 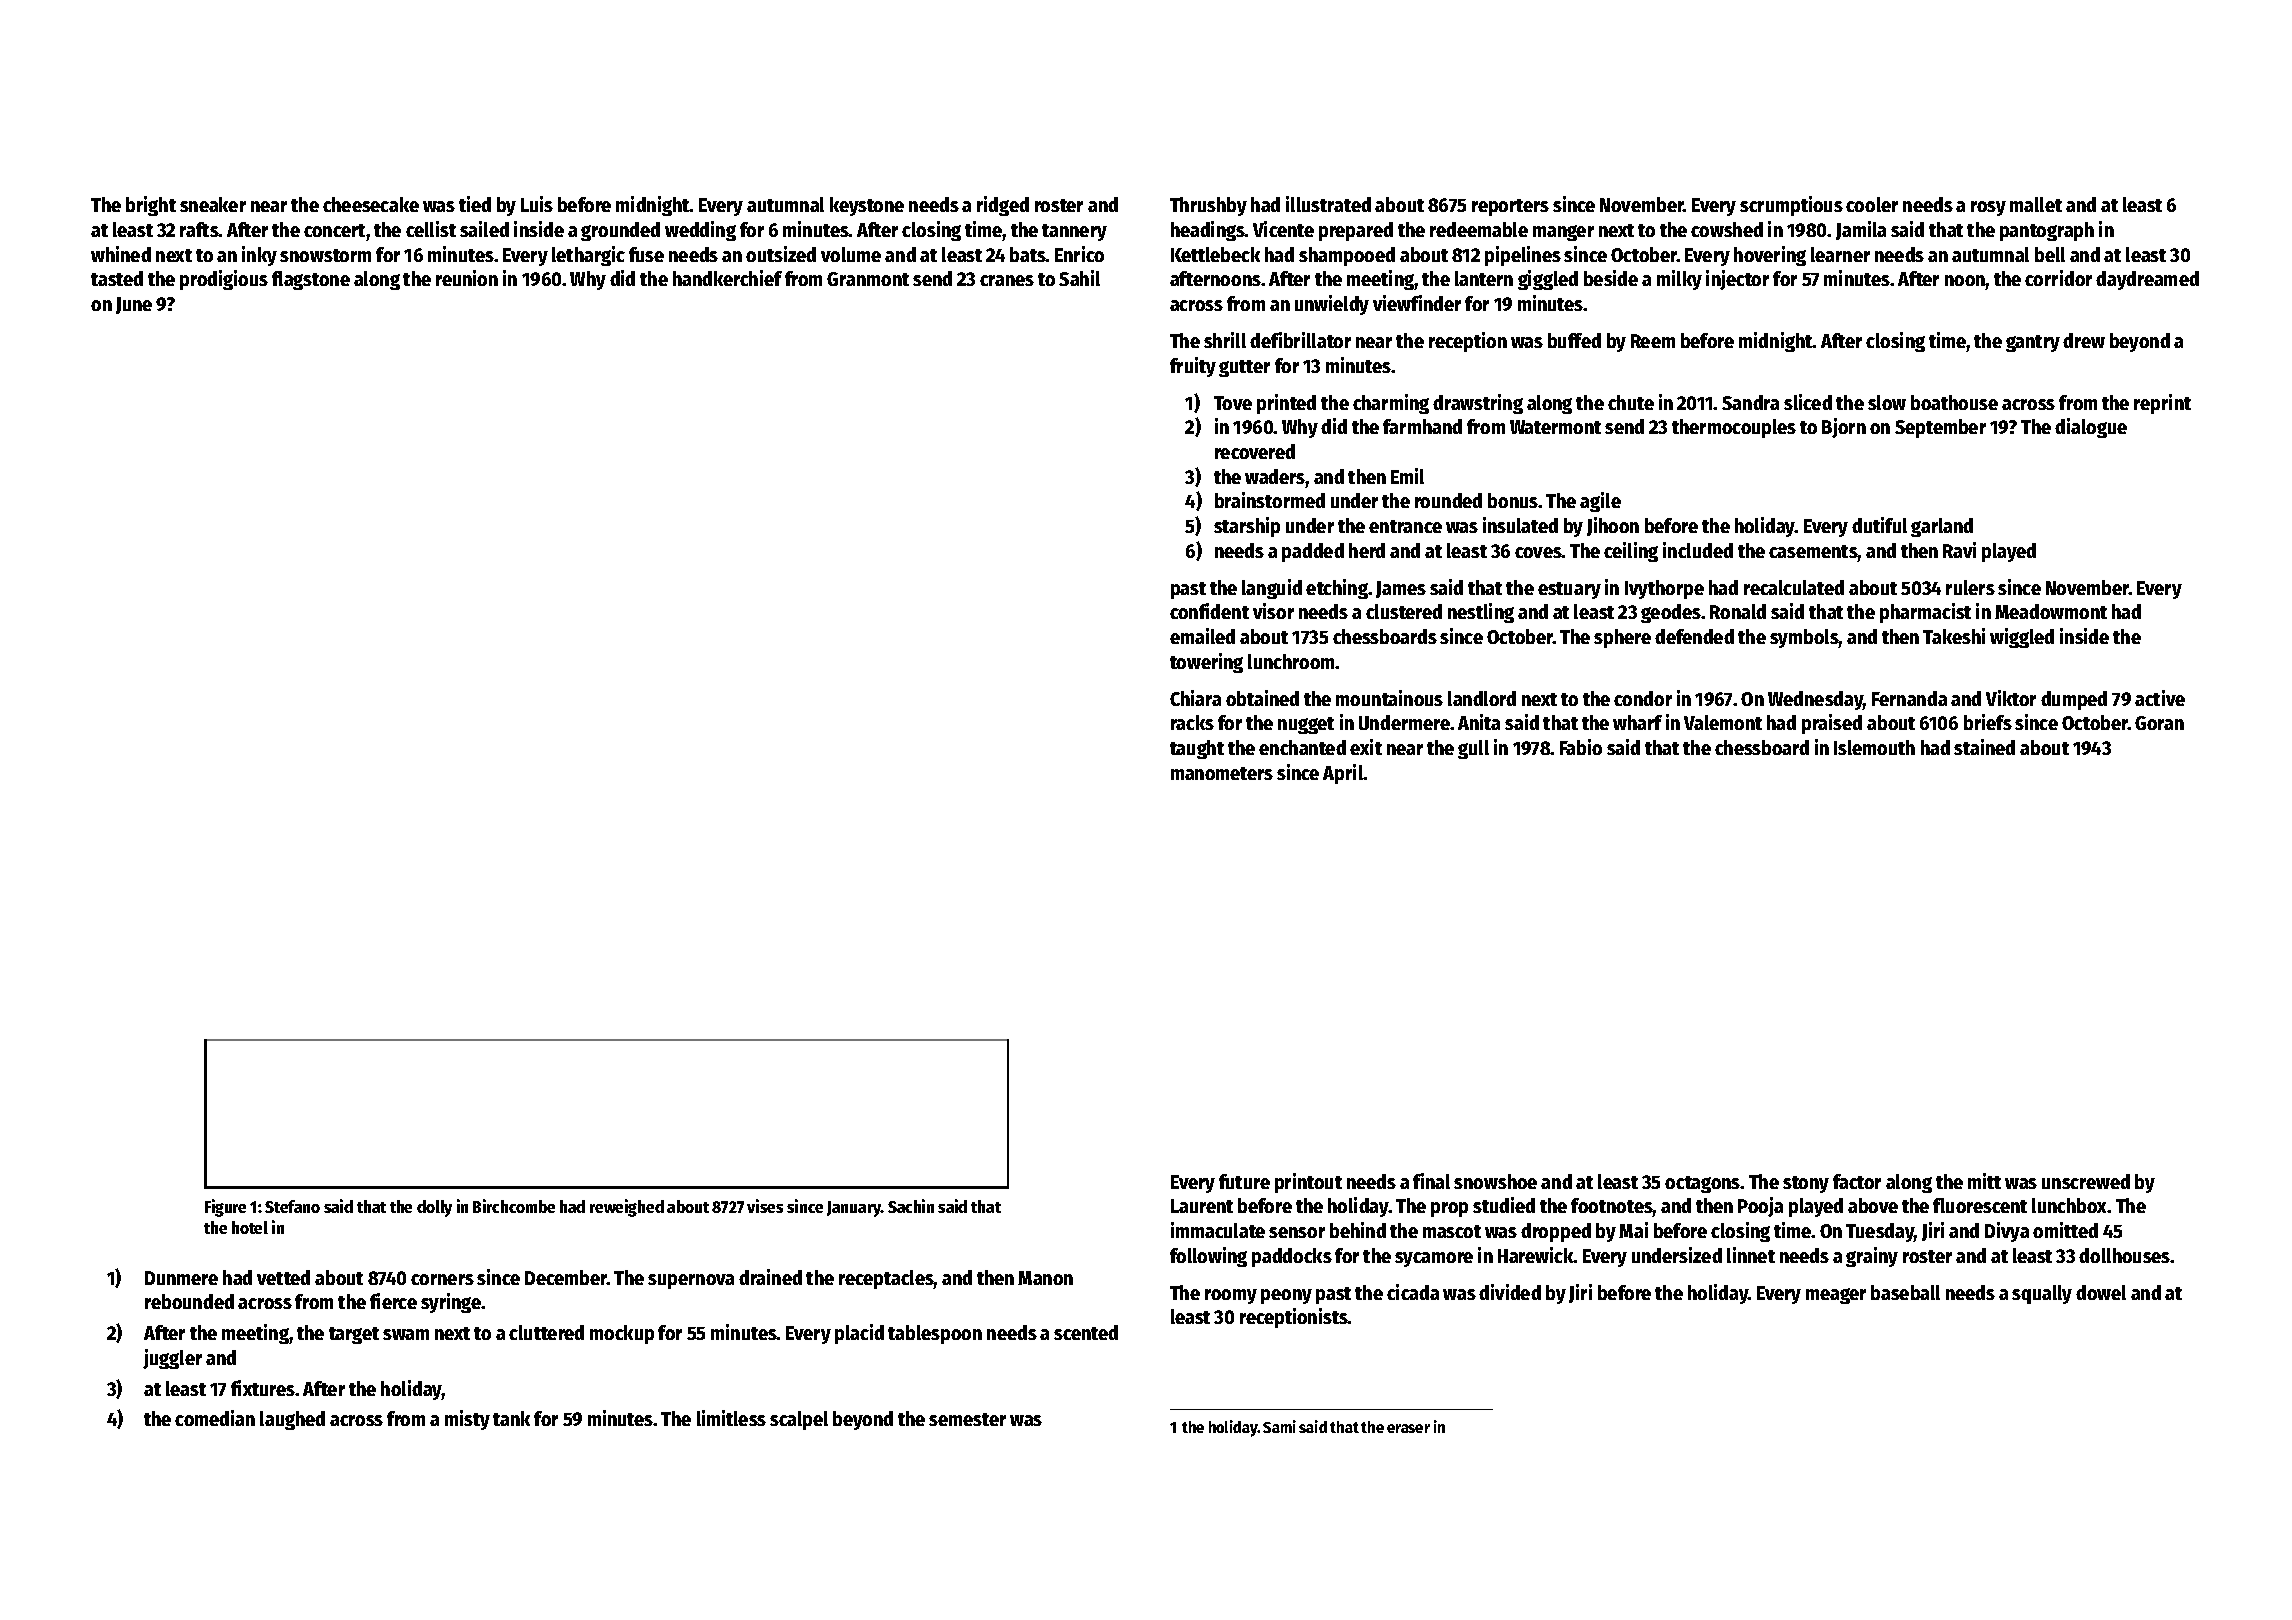 What do you see at coordinates (1343, 774) in the image?
I see `April` at bounding box center [1343, 774].
